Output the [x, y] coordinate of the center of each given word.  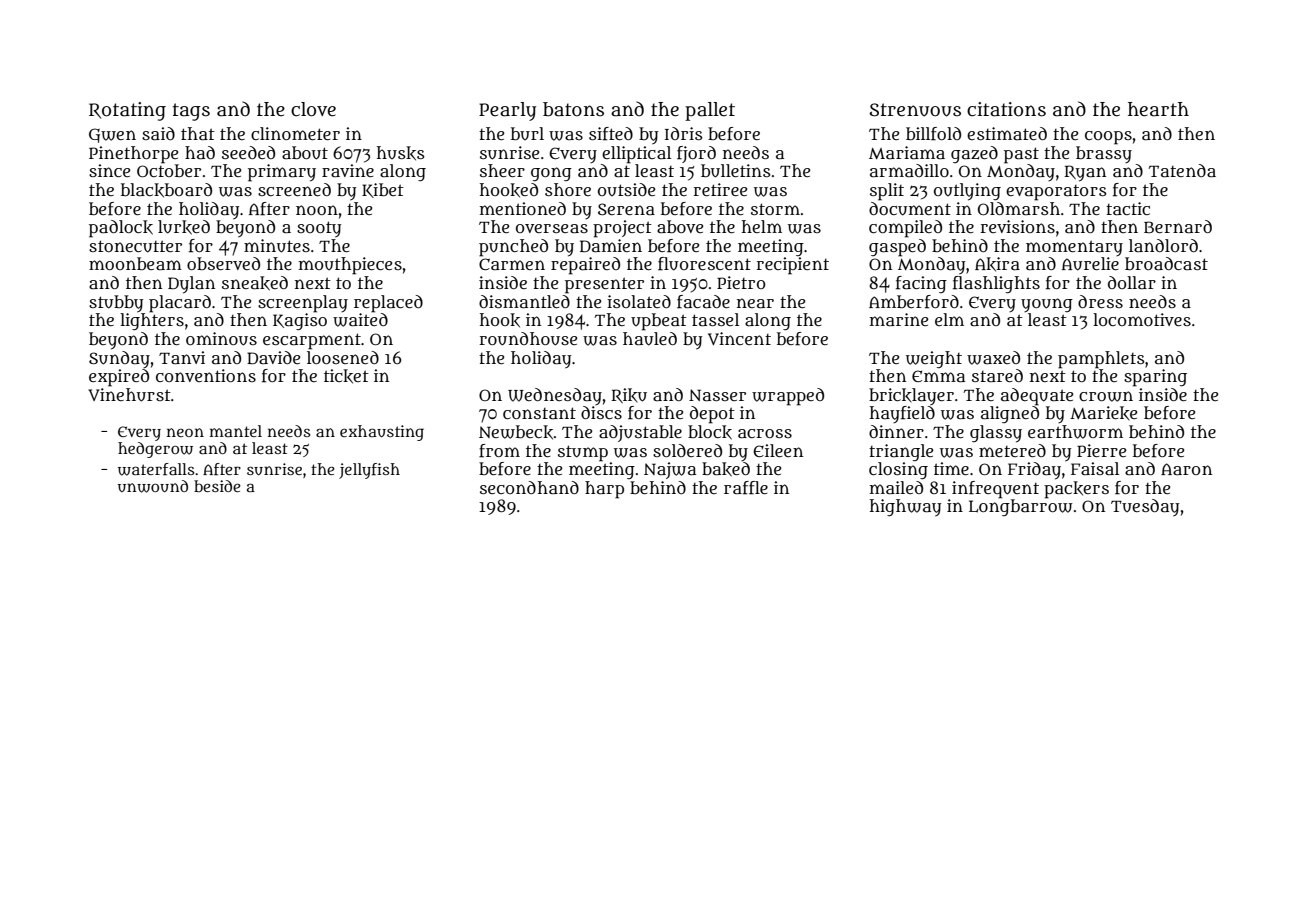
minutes [277, 246]
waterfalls [156, 469]
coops [1108, 138]
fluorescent [704, 264]
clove [313, 109]
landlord [1163, 245]
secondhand [529, 488]
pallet [710, 111]
